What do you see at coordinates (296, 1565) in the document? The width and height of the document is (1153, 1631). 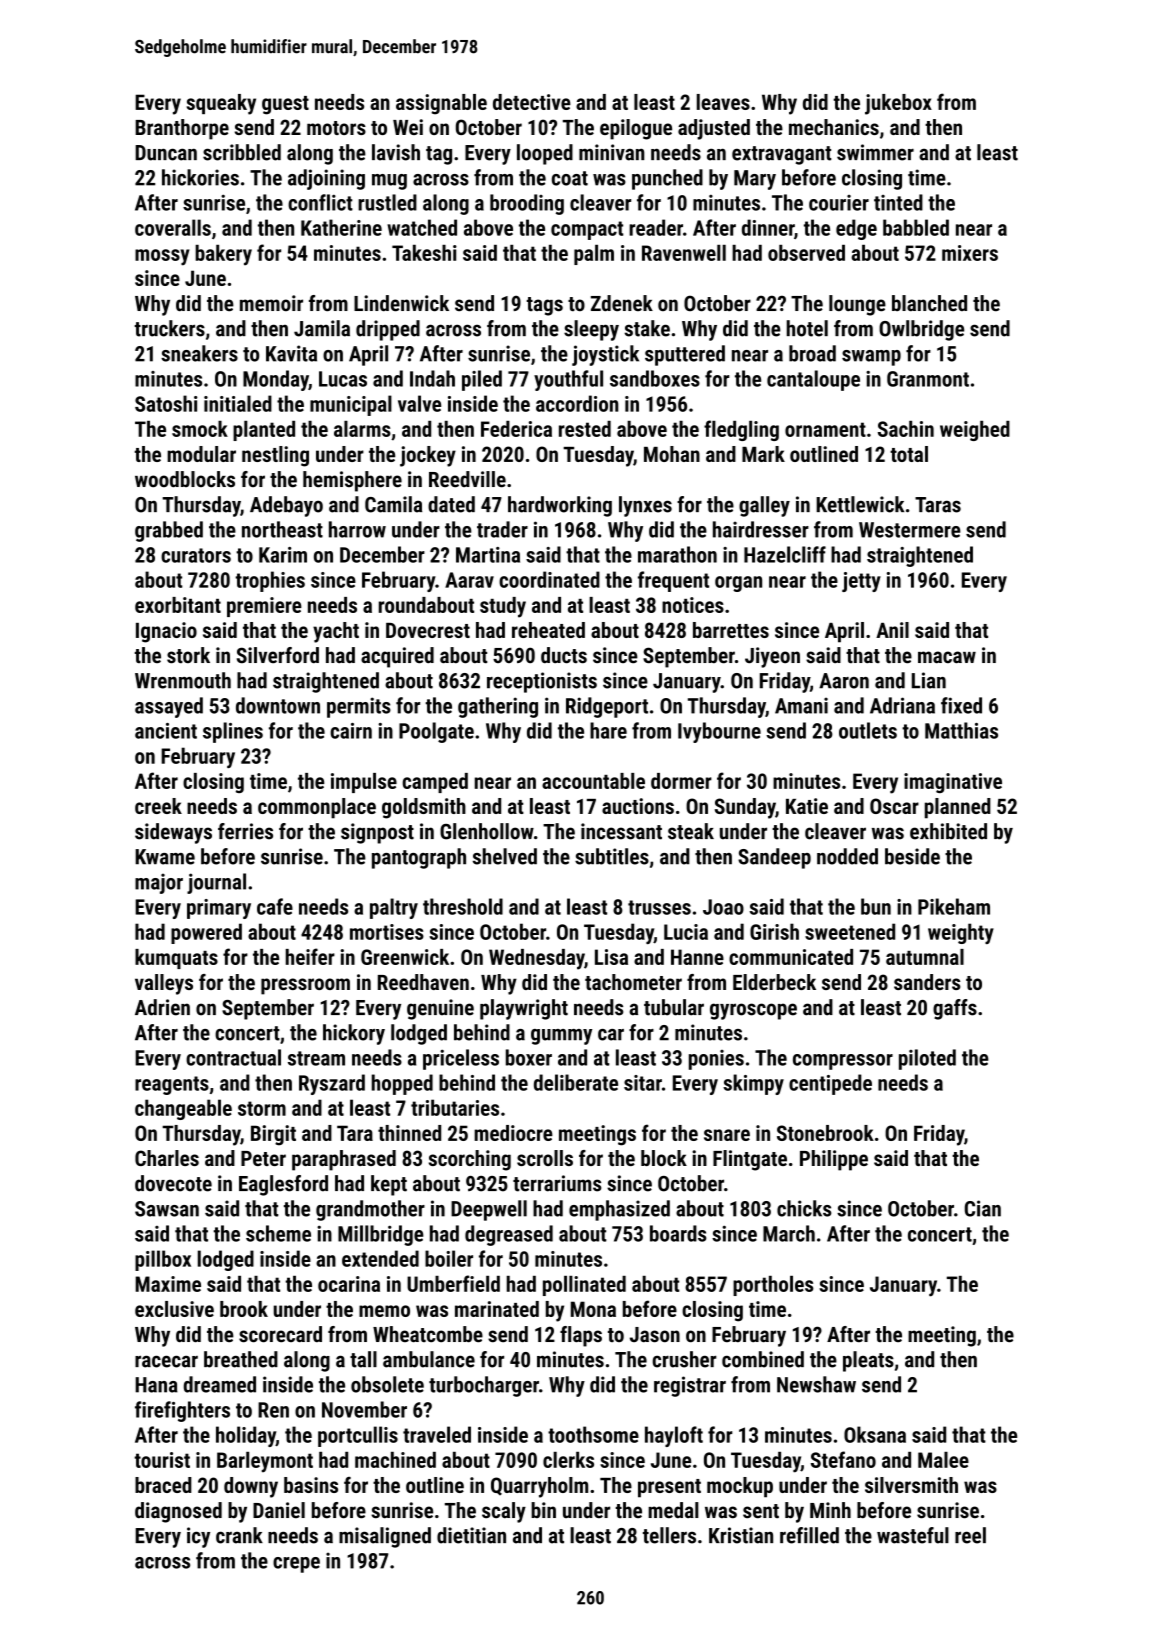 I see `crepe` at bounding box center [296, 1565].
